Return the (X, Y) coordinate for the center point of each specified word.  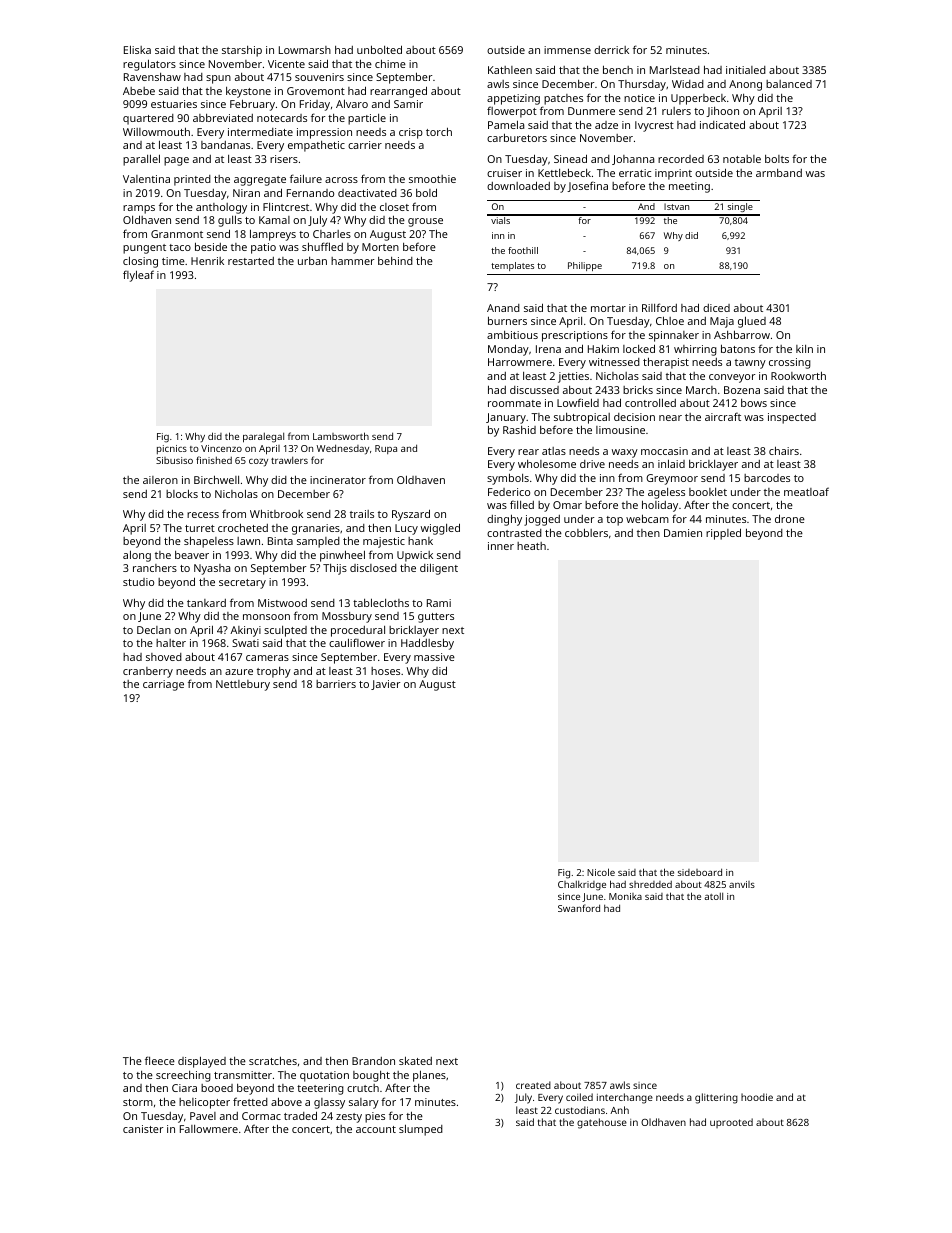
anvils (742, 884)
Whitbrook (276, 513)
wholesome (547, 464)
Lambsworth (341, 436)
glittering (716, 1098)
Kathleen (510, 70)
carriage (163, 685)
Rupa (386, 449)
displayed (202, 1062)
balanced (789, 84)
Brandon (373, 1061)
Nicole (601, 872)
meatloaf (806, 491)
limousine (620, 430)
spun (218, 79)
